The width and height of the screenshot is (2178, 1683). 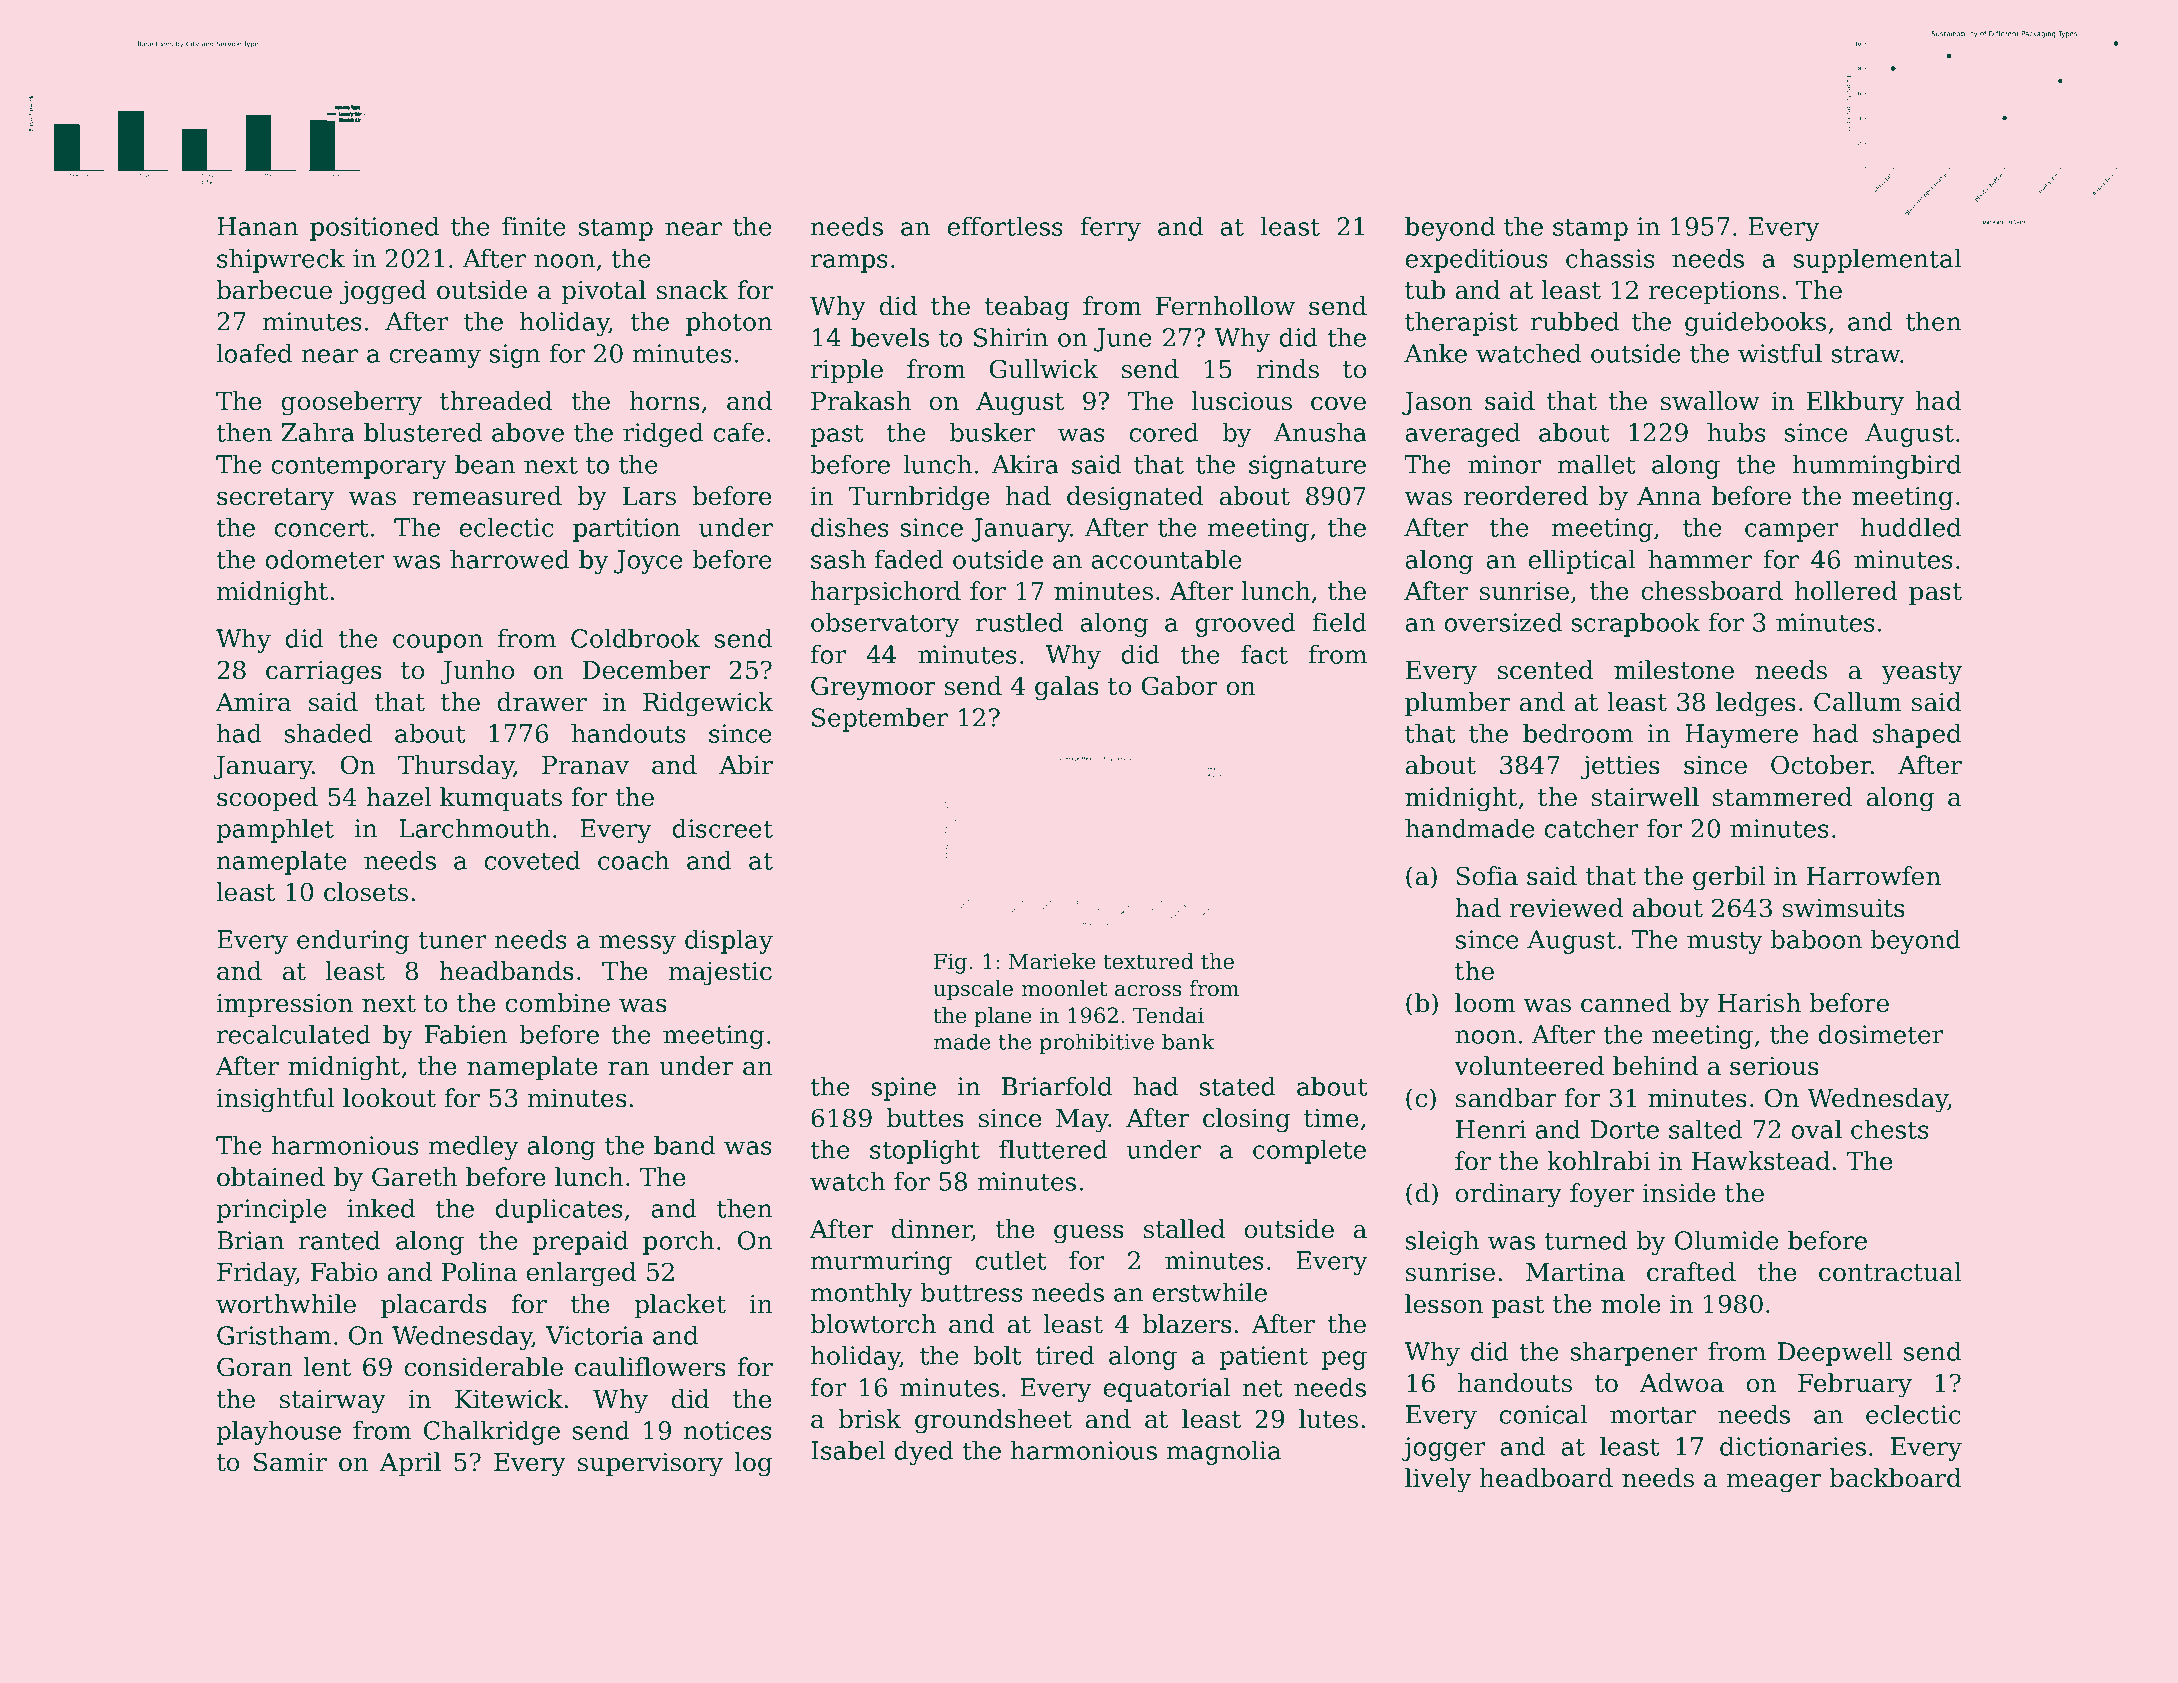 I want to click on majestic, so click(x=720, y=974).
